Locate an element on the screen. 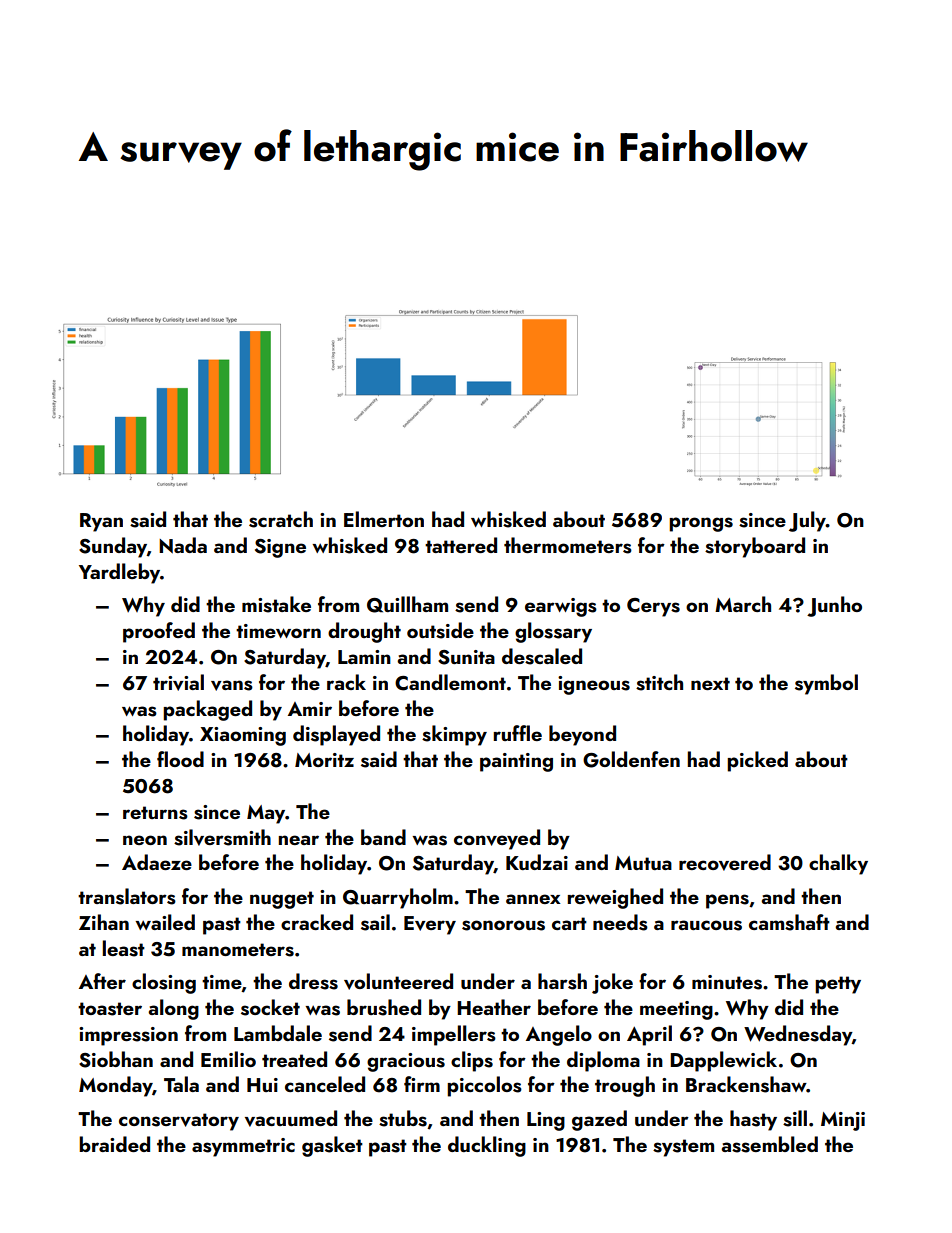  silversmith is located at coordinates (222, 837).
